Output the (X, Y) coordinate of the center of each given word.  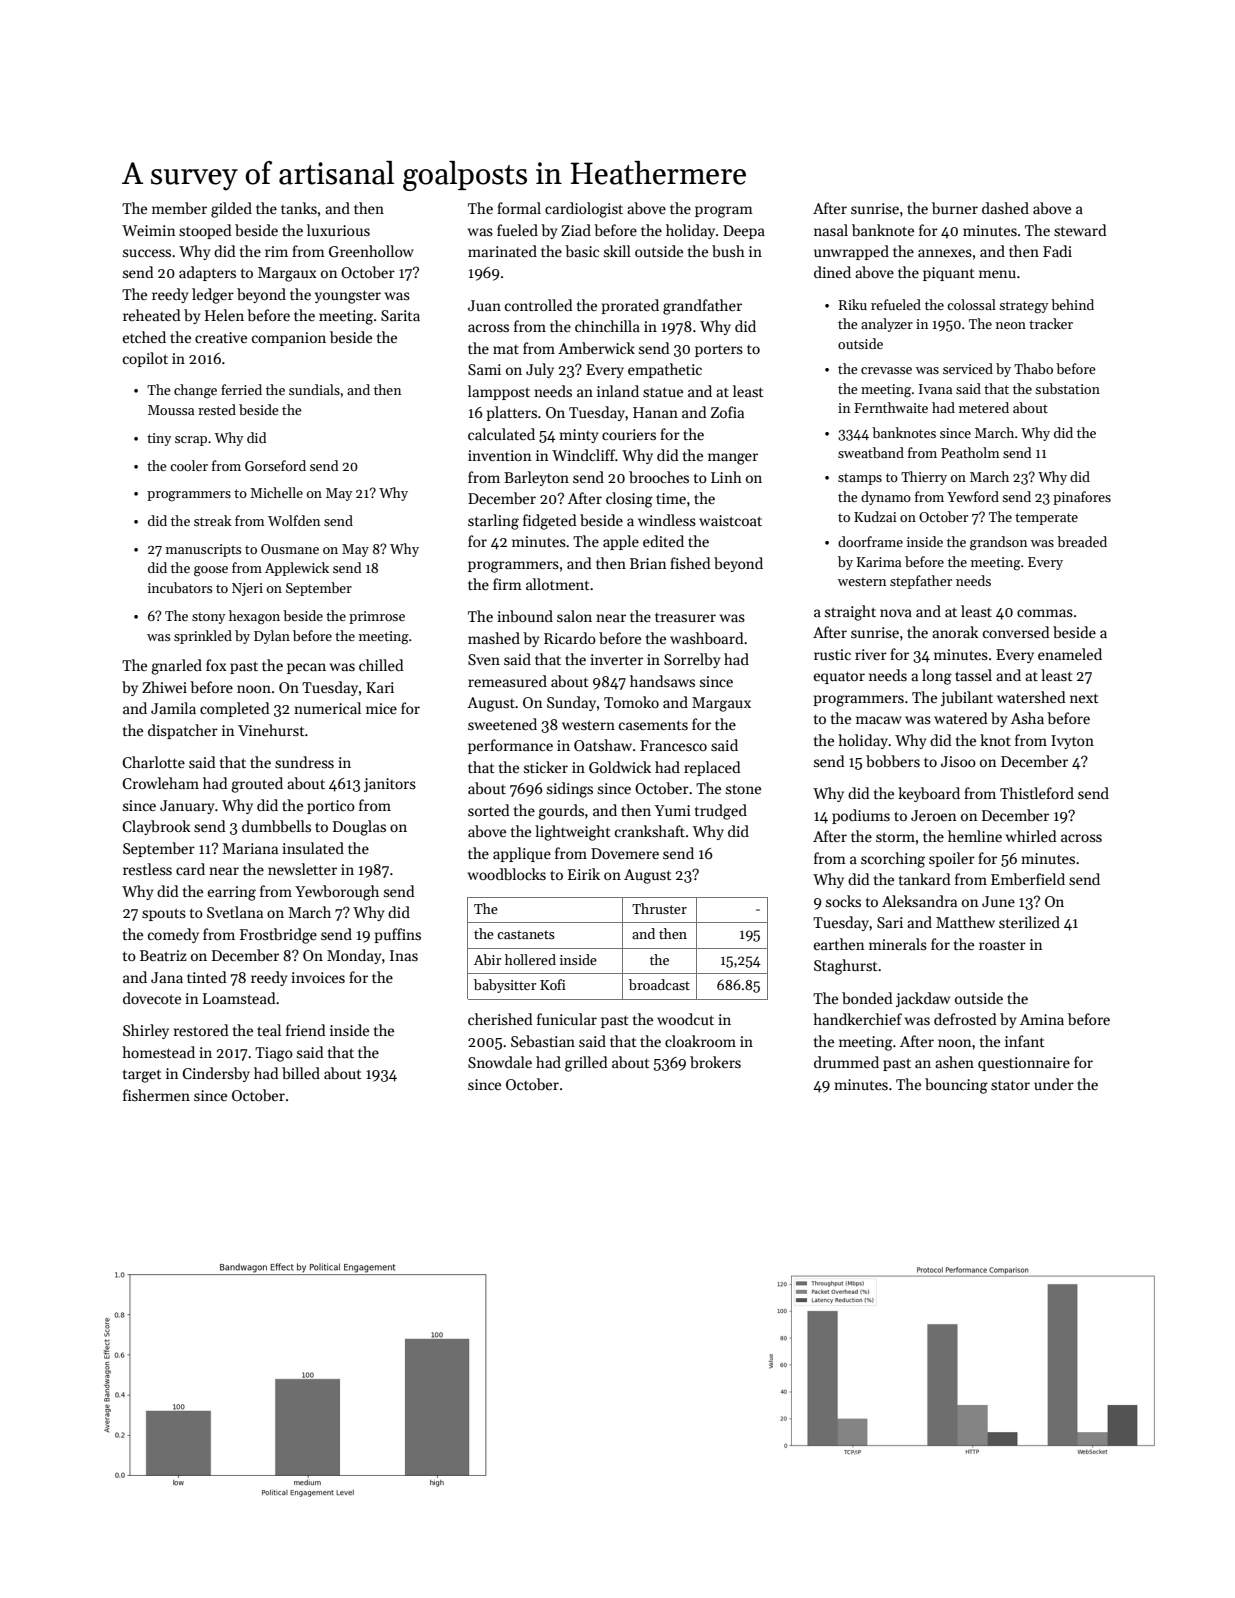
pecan (306, 668)
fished (690, 563)
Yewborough (337, 893)
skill (617, 251)
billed (301, 1073)
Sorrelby (692, 660)
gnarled (176, 667)
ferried (241, 389)
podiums (861, 816)
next (1084, 698)
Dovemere (625, 853)
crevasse (886, 370)
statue (663, 392)
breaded (1082, 541)
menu (997, 274)
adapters (207, 273)
